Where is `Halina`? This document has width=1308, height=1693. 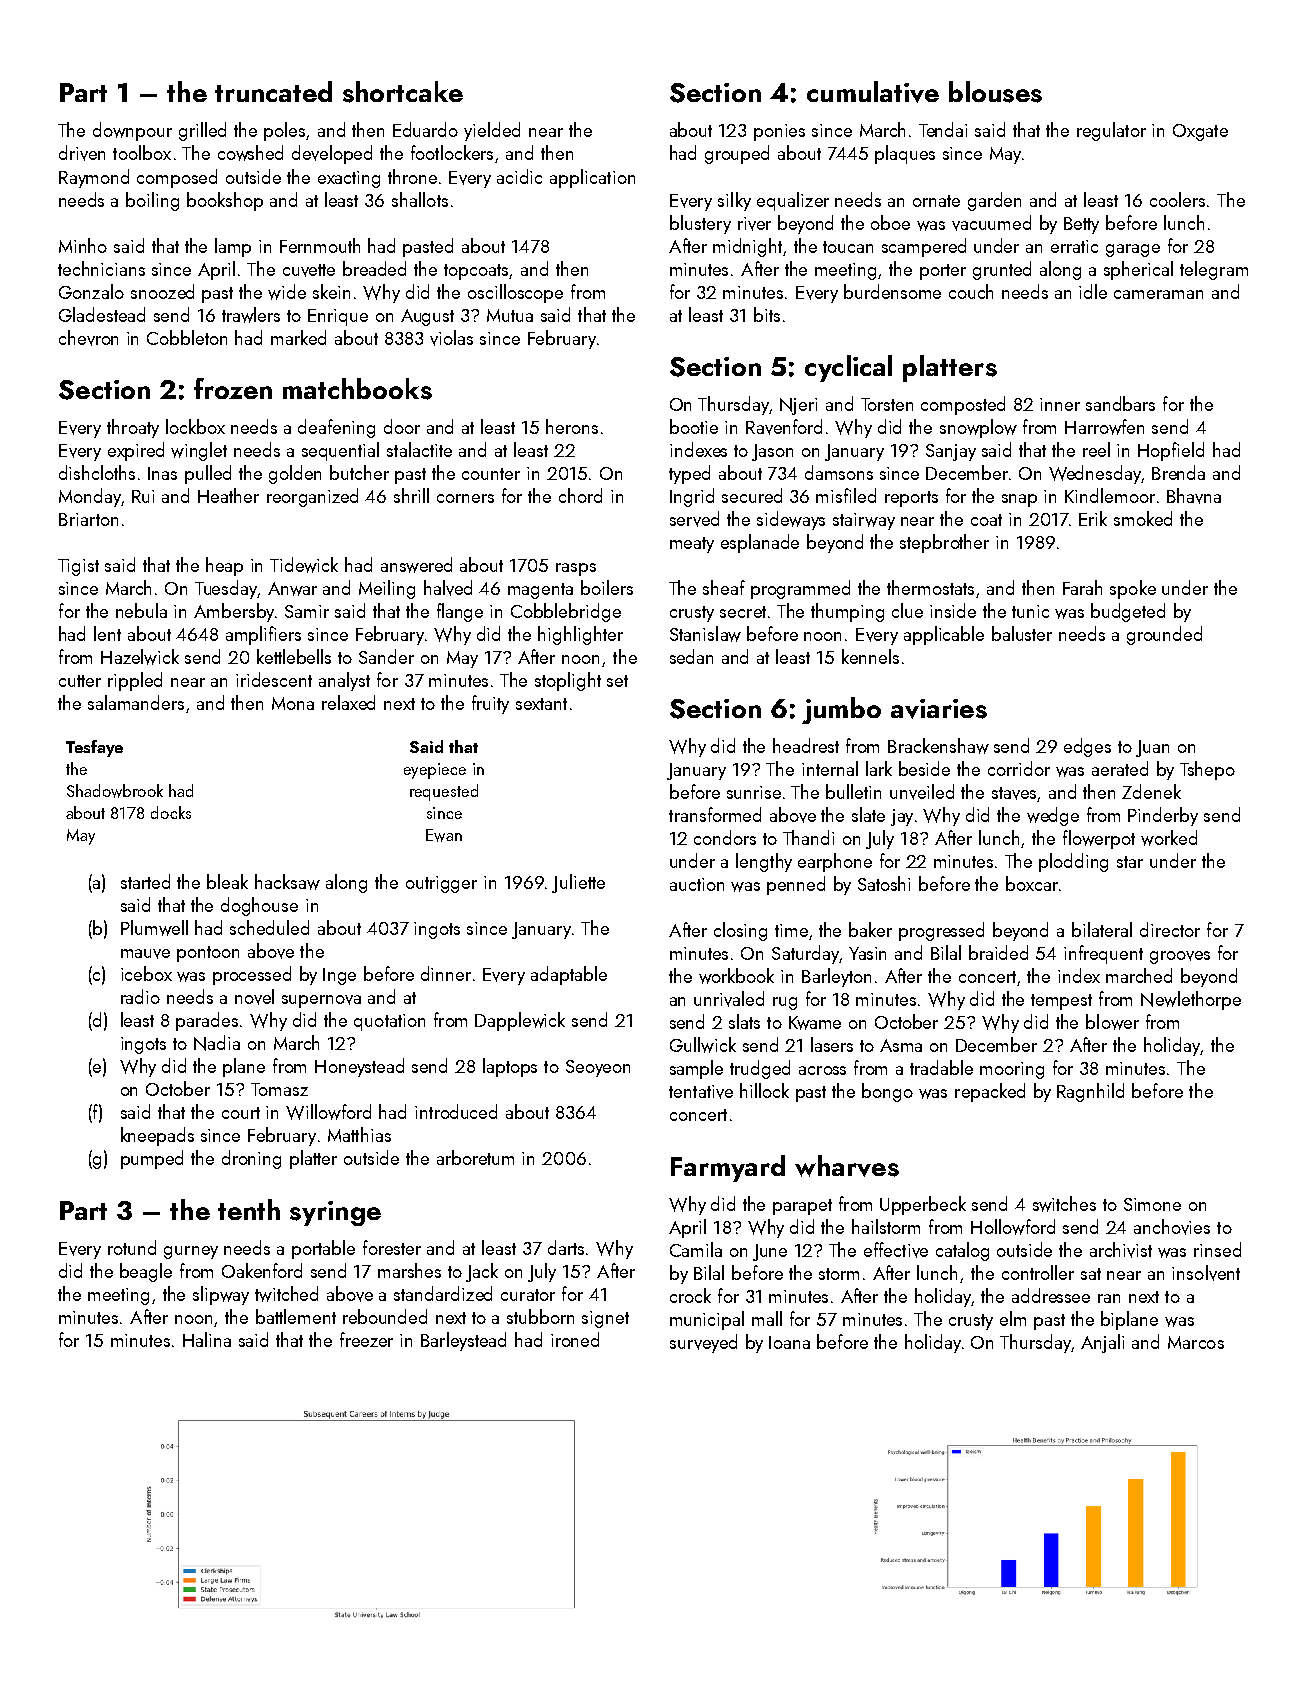
Halina is located at coordinates (207, 1339).
